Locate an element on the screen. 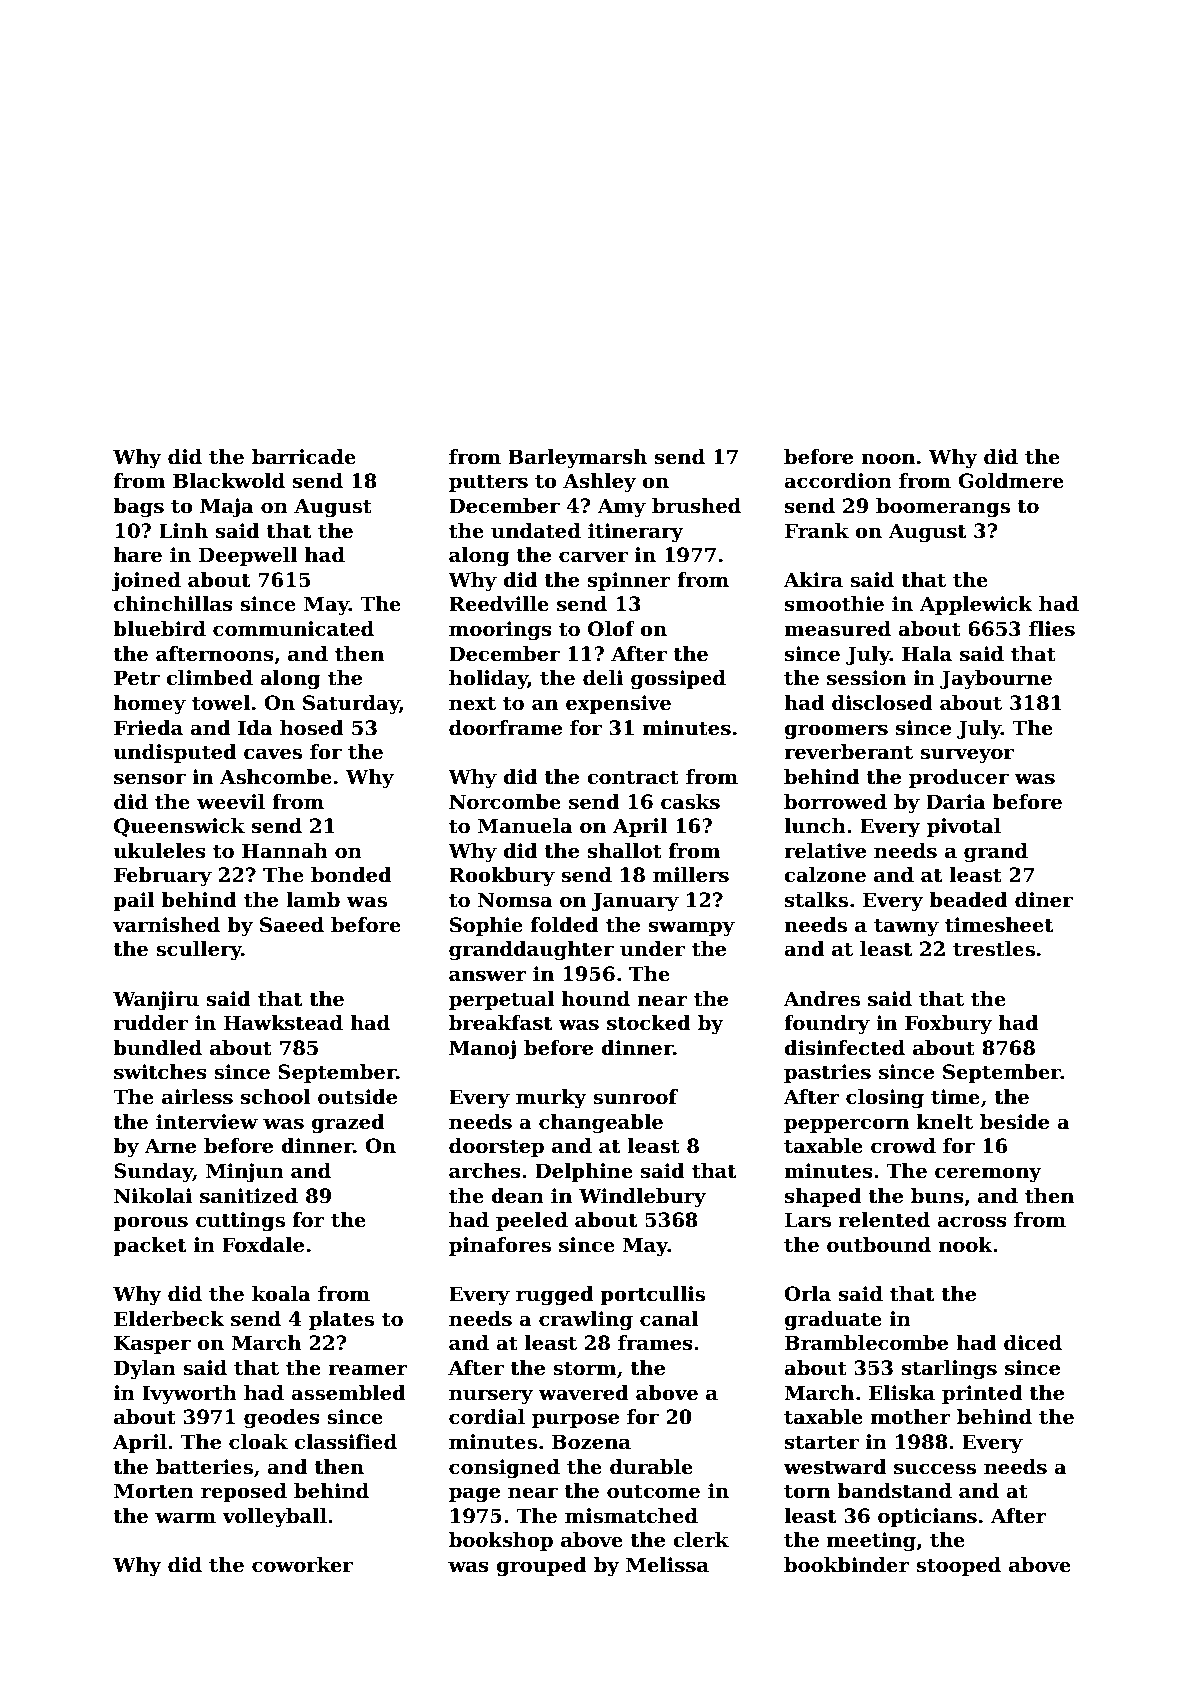  success is located at coordinates (935, 1469).
